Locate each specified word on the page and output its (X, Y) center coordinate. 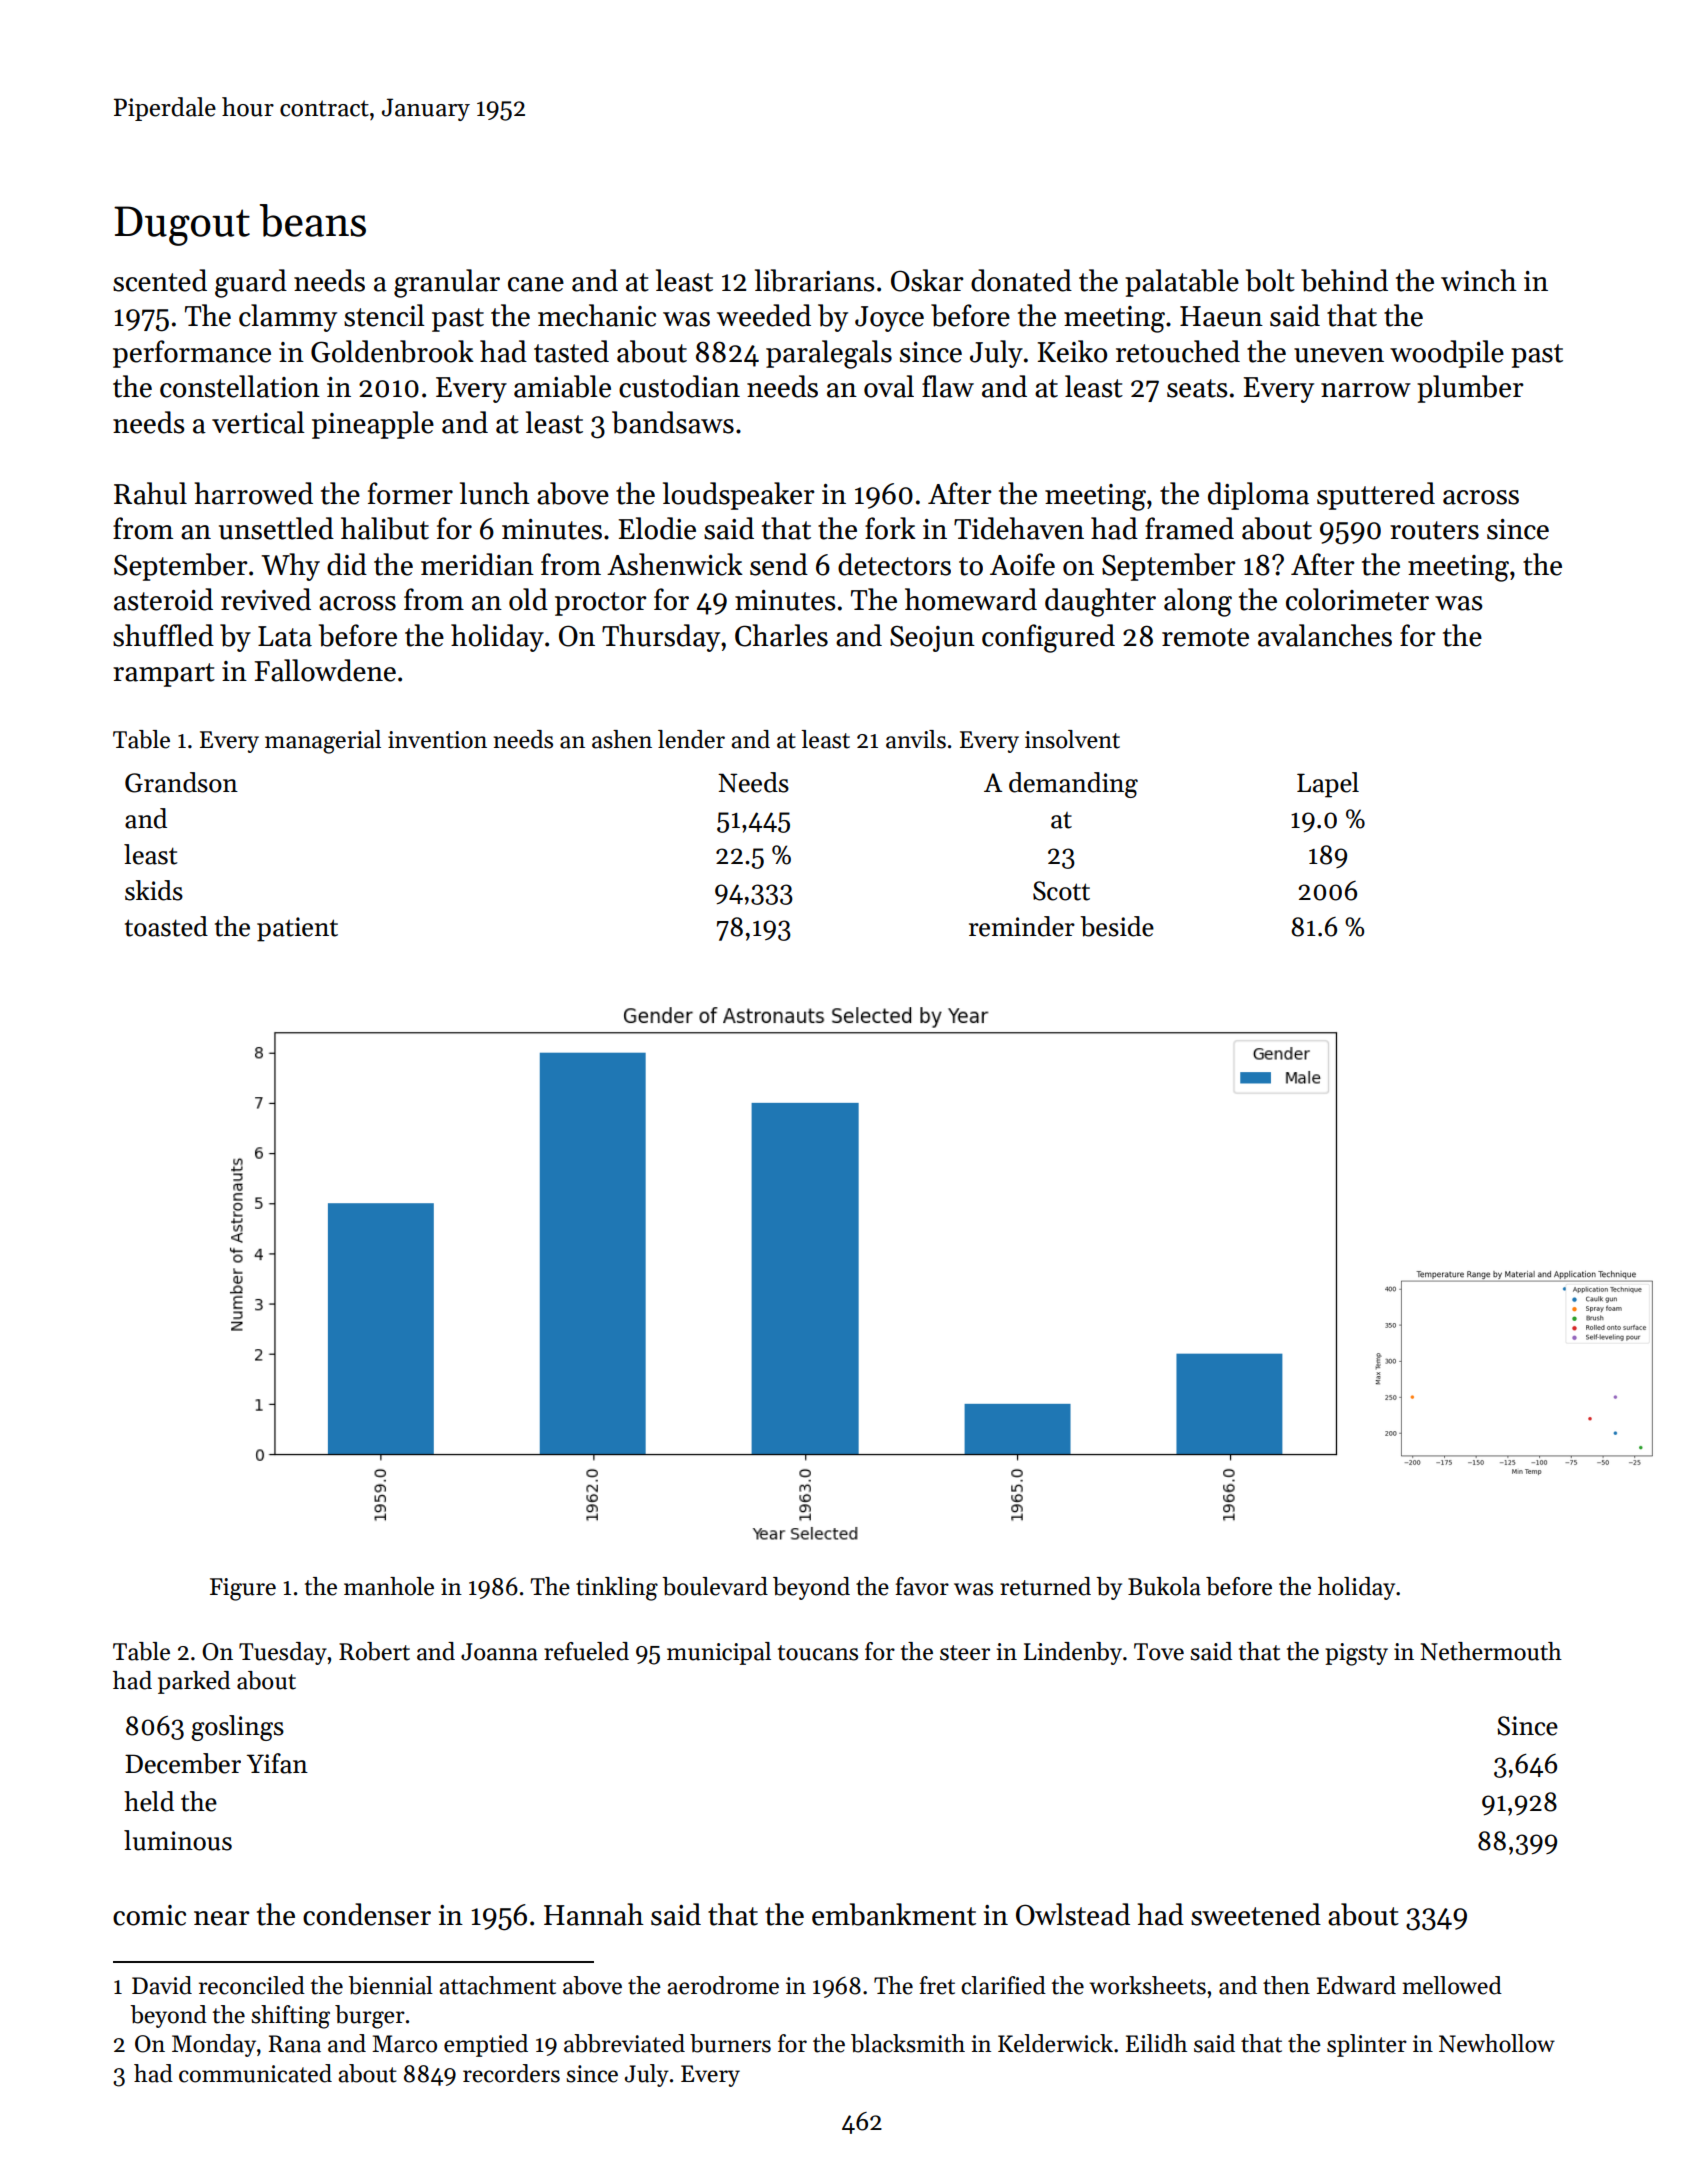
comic (149, 1915)
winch (1479, 280)
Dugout (182, 226)
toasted (166, 926)
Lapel (1328, 785)
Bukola (1164, 1586)
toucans (818, 1653)
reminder (1022, 926)
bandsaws (673, 422)
